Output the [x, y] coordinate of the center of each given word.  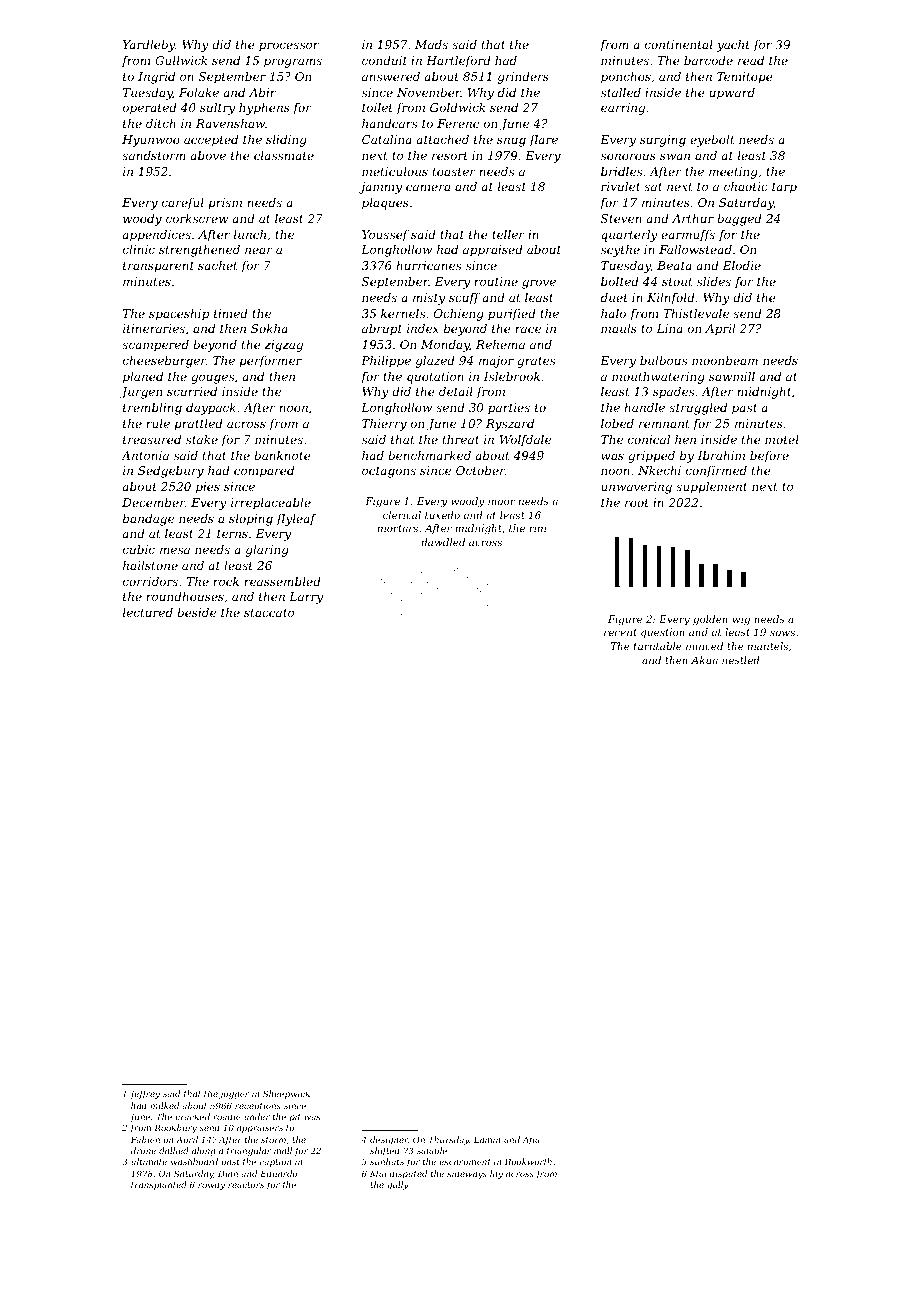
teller [508, 234]
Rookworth [528, 1161]
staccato [269, 613]
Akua [704, 660]
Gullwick [181, 60]
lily [496, 1174]
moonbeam [725, 360]
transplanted [158, 1185]
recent [620, 632]
